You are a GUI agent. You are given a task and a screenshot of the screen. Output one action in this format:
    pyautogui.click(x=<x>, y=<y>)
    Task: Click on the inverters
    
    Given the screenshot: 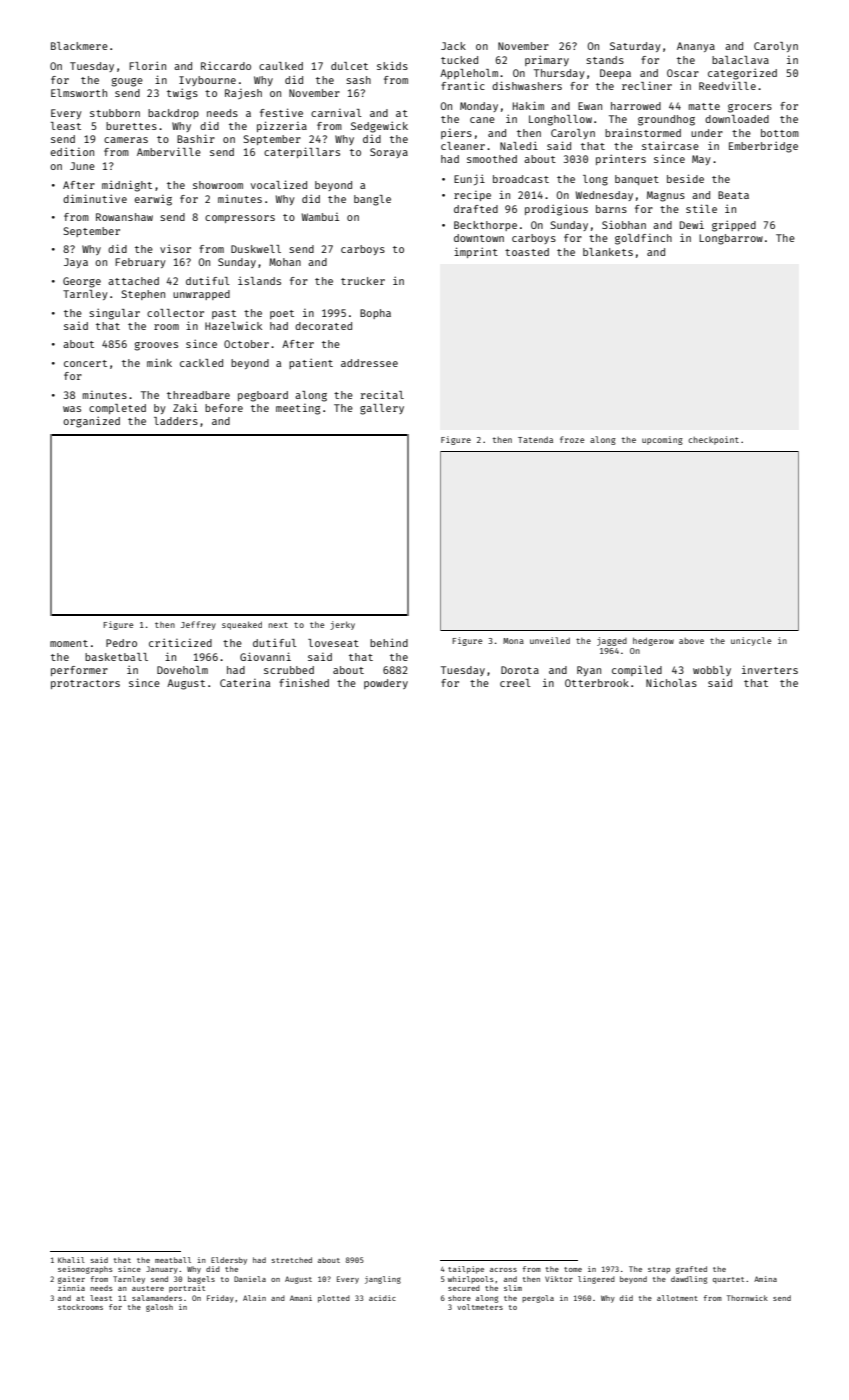 What is the action you would take?
    pyautogui.click(x=770, y=670)
